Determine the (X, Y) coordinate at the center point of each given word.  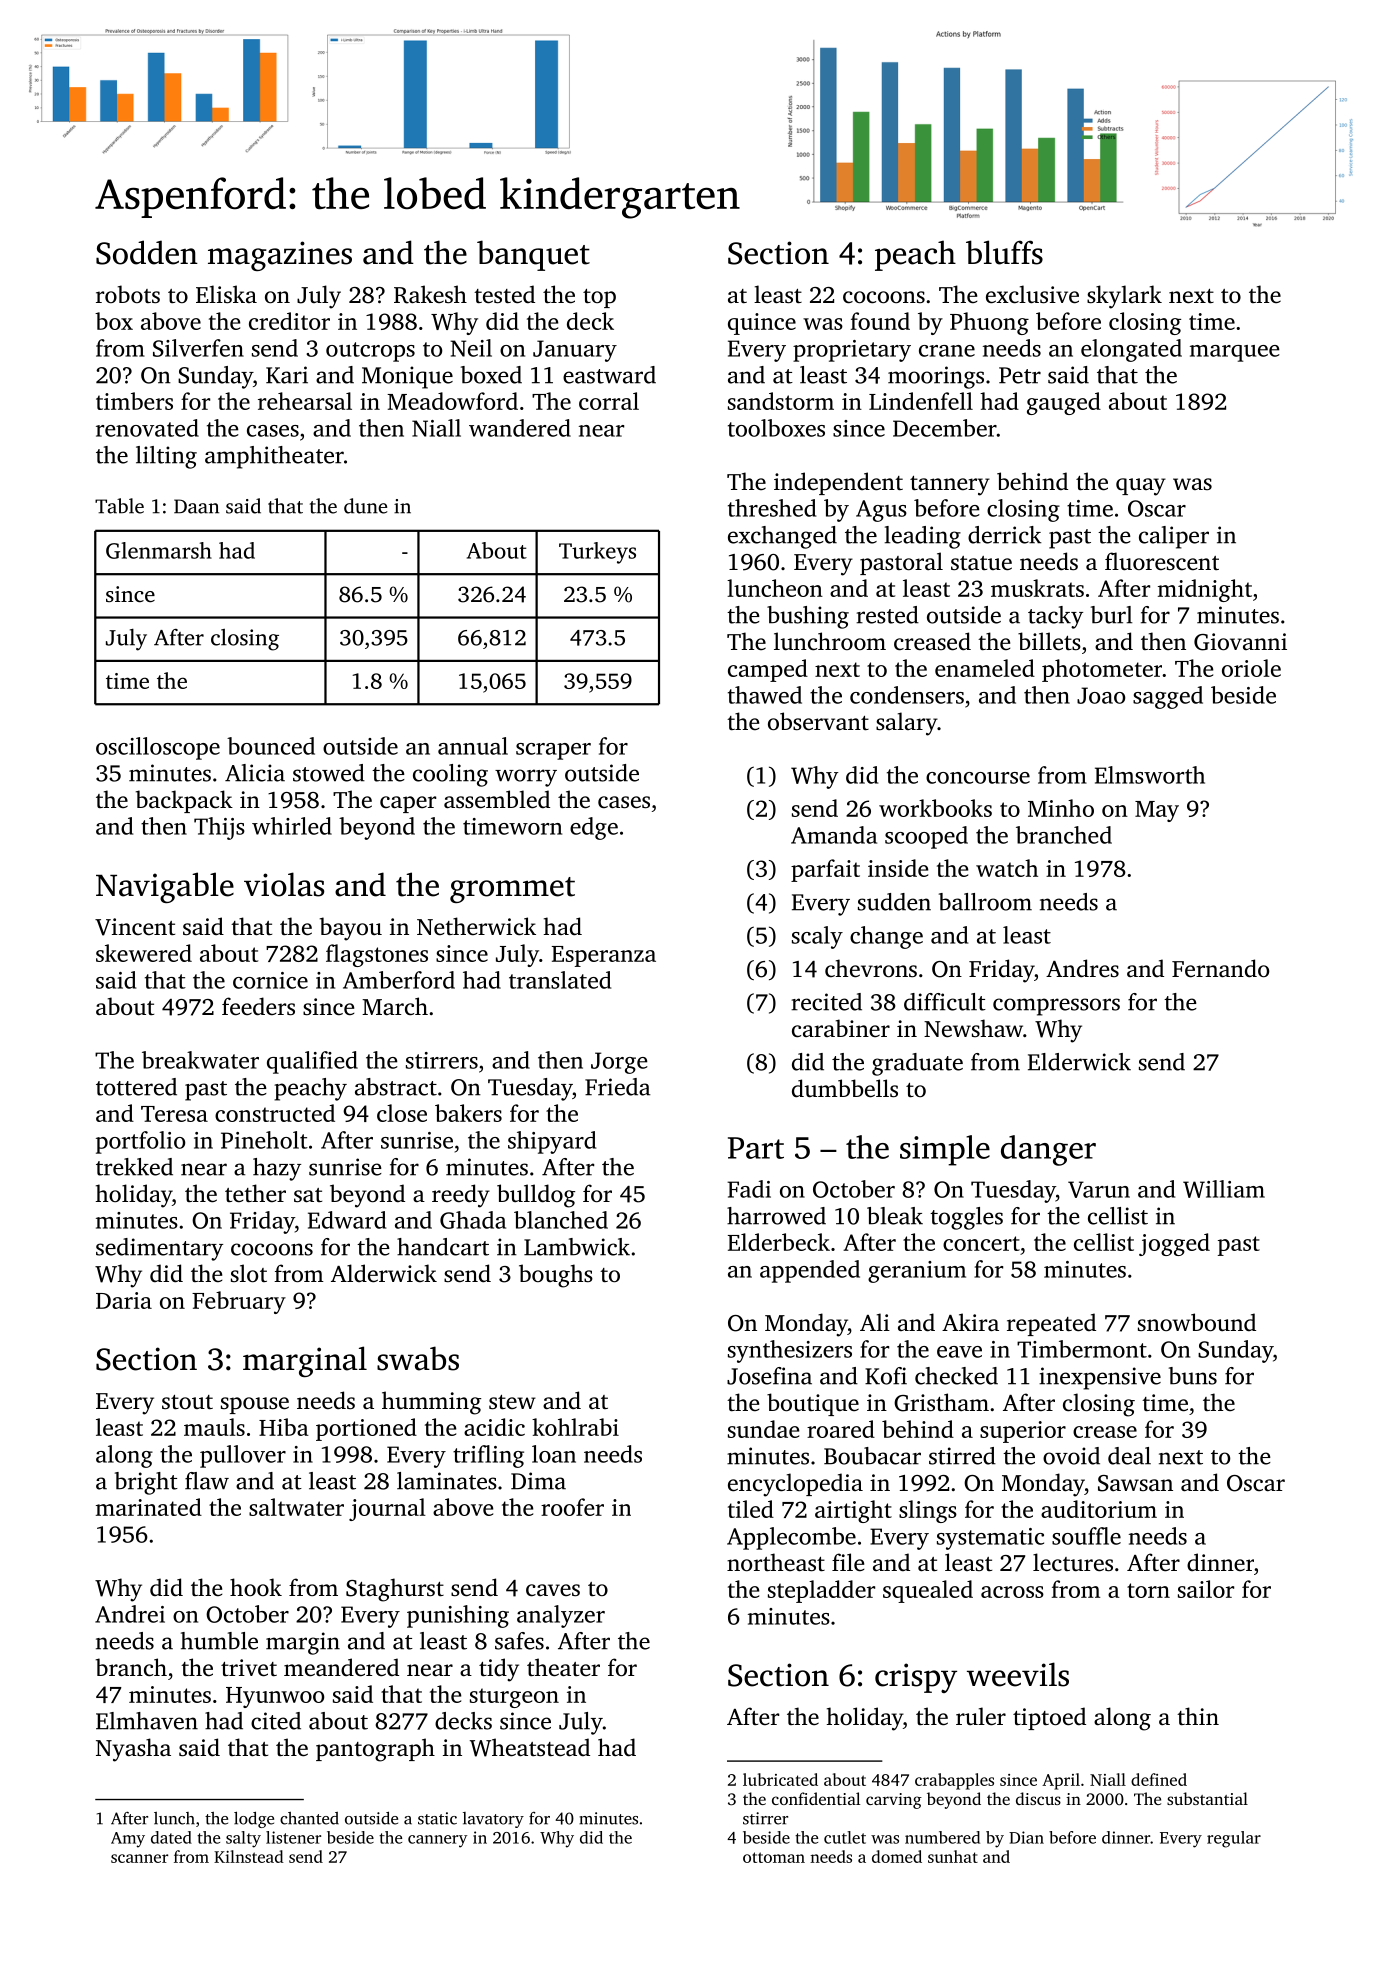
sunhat (953, 1856)
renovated (147, 428)
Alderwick (384, 1273)
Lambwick (577, 1247)
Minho (1061, 808)
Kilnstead (249, 1856)
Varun (1099, 1189)
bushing (808, 617)
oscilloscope (158, 748)
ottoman (774, 1857)
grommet (512, 890)
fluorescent (1162, 561)
